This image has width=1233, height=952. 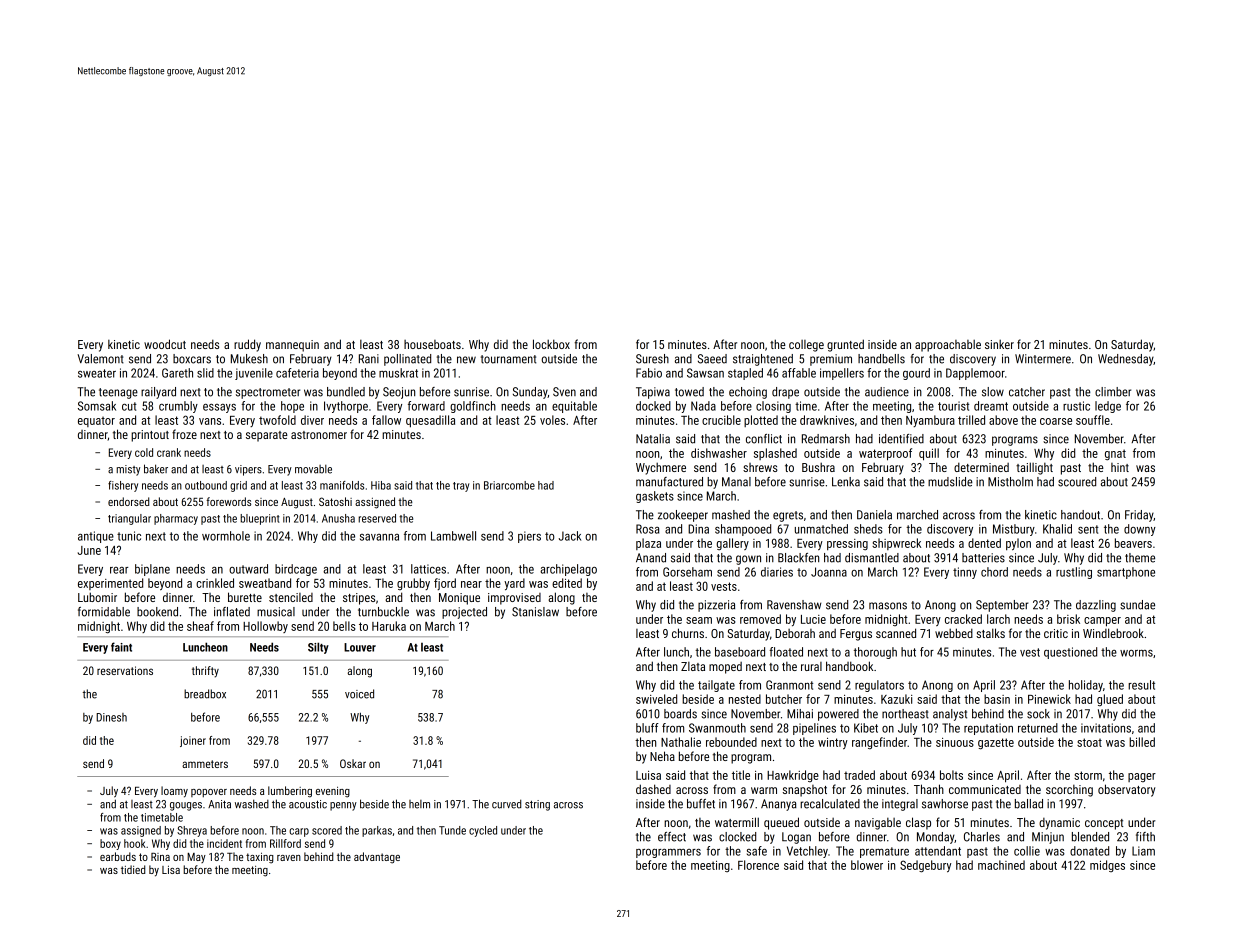 What do you see at coordinates (925, 866) in the image?
I see `Sedgebury` at bounding box center [925, 866].
